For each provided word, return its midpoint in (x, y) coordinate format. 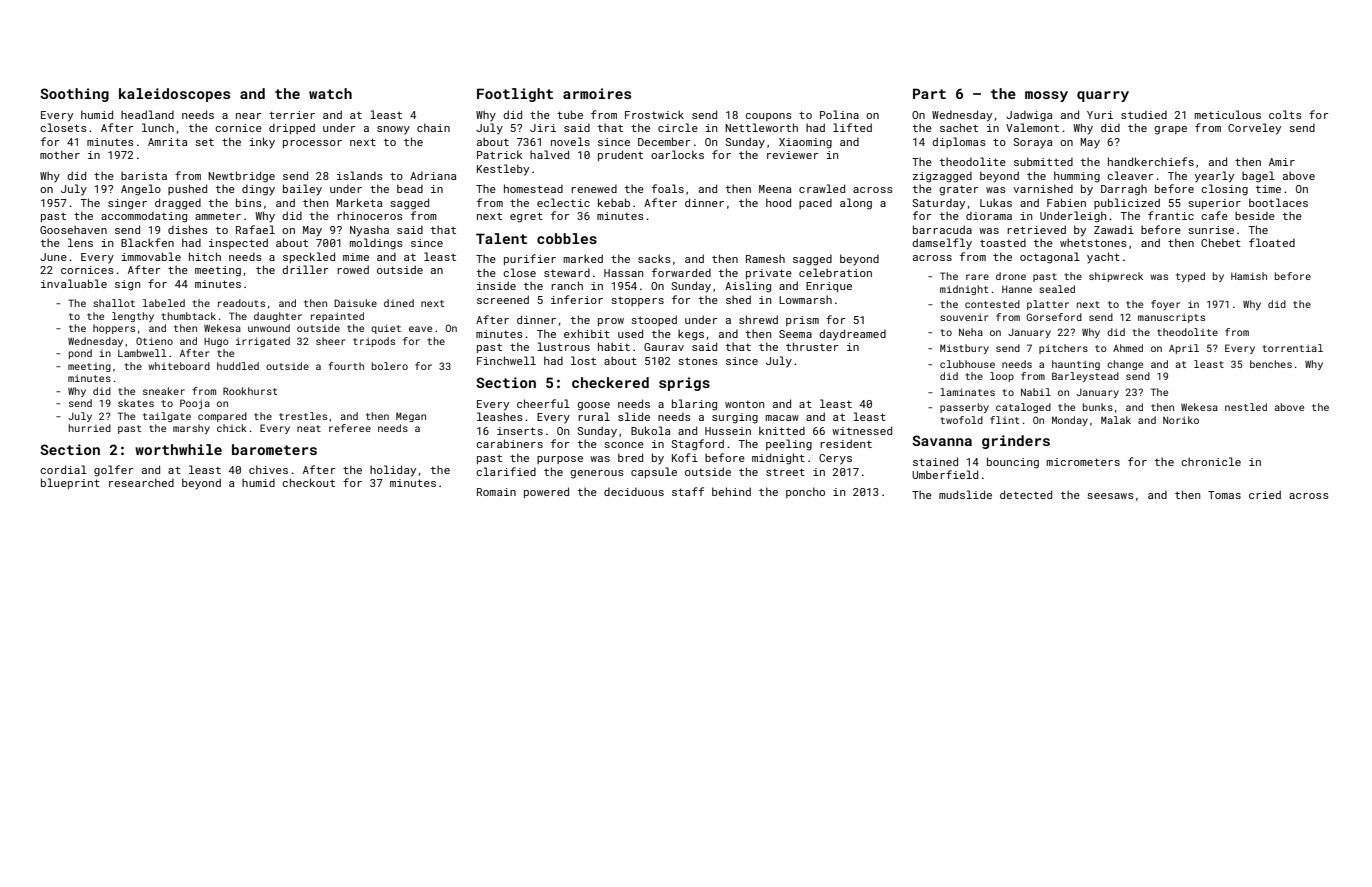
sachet (959, 127)
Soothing (74, 95)
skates (136, 403)
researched (141, 482)
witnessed (862, 430)
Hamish (1249, 276)
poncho (805, 492)
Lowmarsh (805, 299)
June (53, 257)
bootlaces (1278, 202)
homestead (533, 188)
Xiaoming (805, 143)
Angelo (141, 190)
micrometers (1083, 462)
